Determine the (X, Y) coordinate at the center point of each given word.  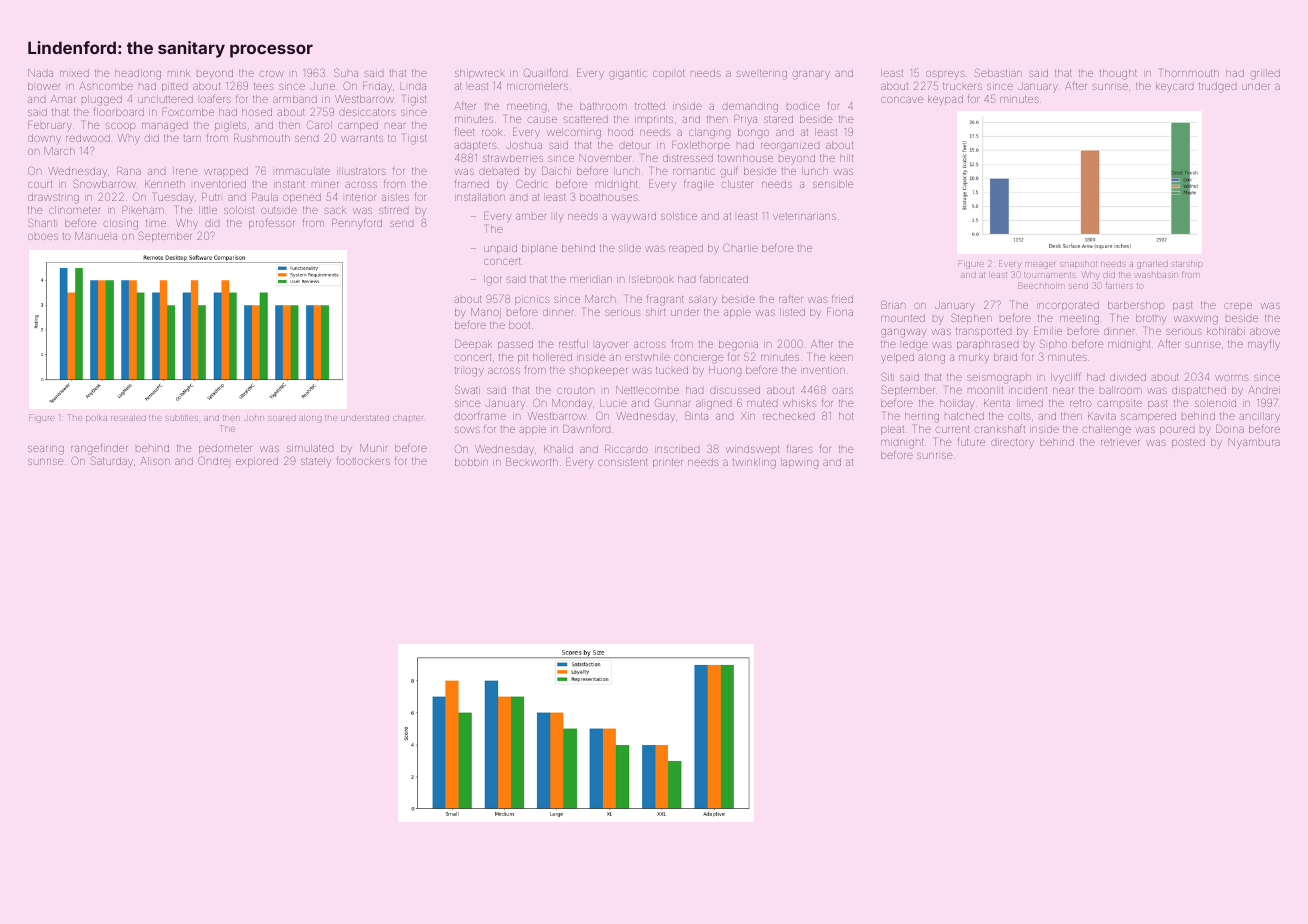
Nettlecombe (647, 390)
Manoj (486, 313)
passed (515, 345)
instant (289, 184)
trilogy (469, 372)
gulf (729, 172)
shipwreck (480, 74)
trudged (1217, 87)
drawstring (53, 198)
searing (46, 450)
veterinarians (804, 216)
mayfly (1264, 344)
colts (1019, 416)
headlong (138, 74)
